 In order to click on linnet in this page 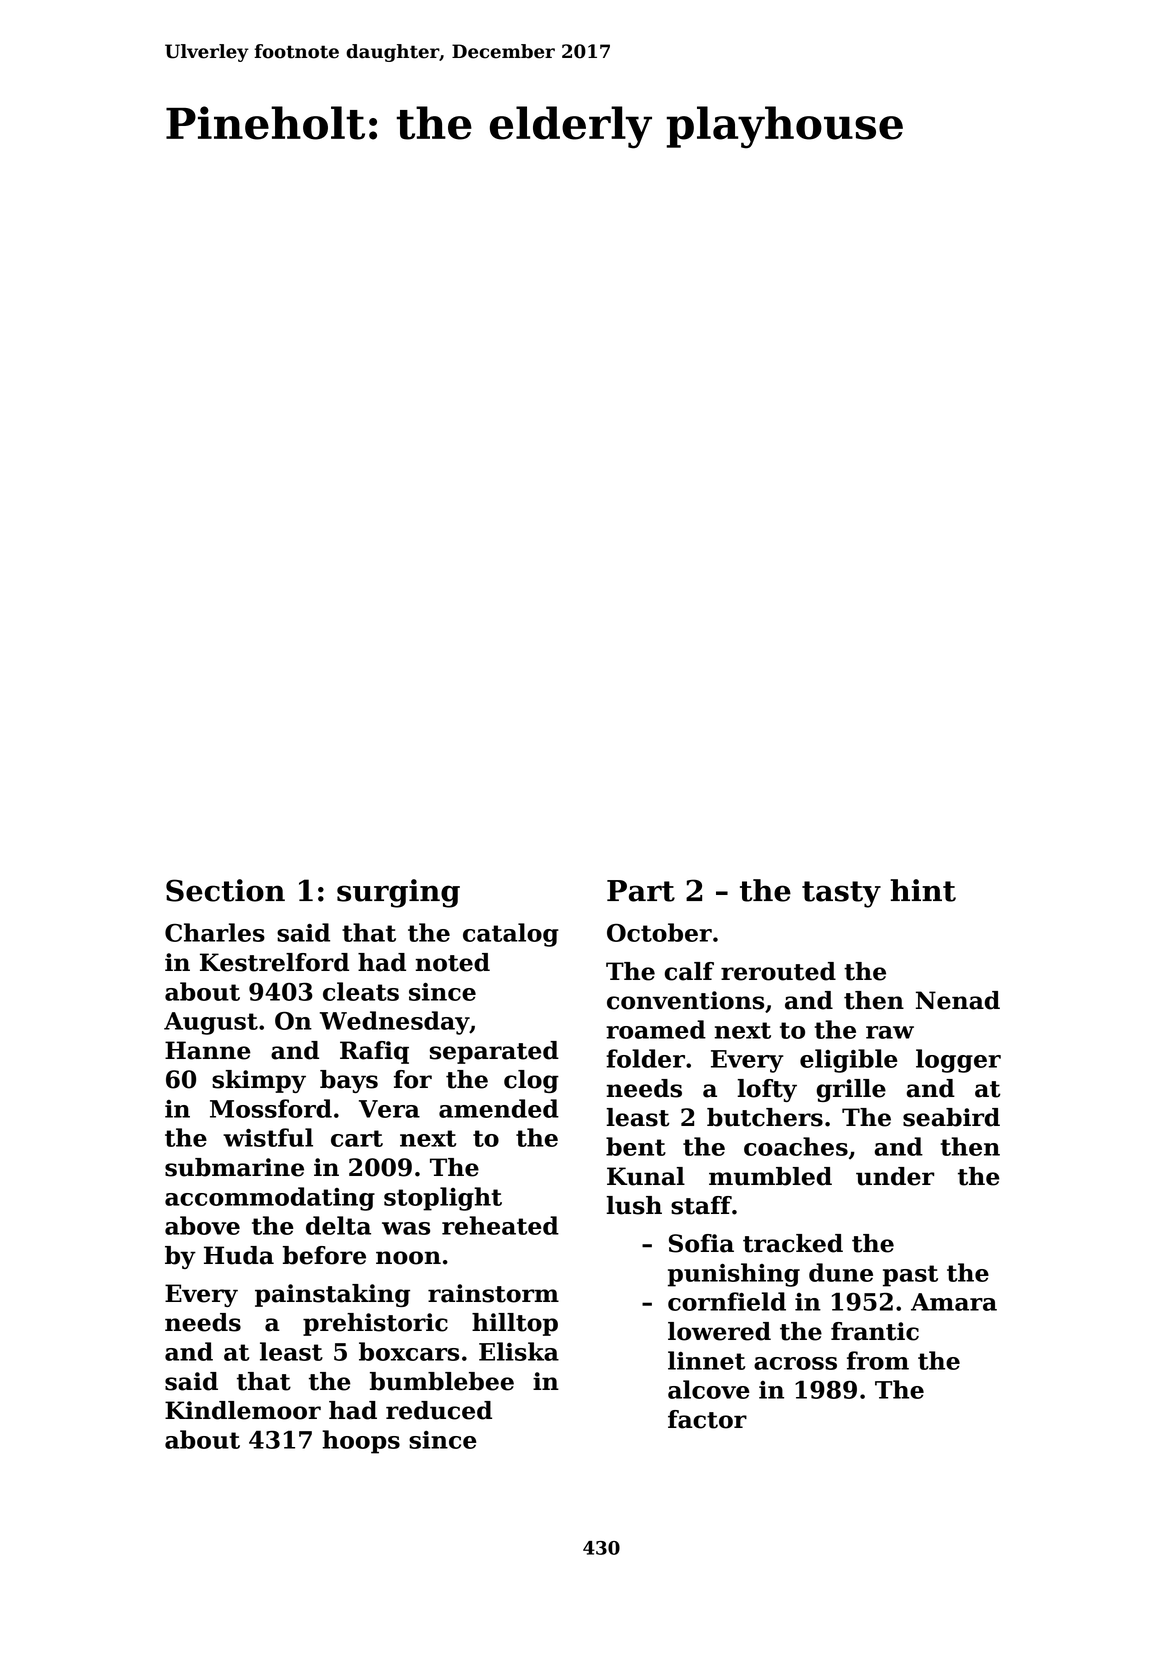, I will do `click(706, 1360)`.
